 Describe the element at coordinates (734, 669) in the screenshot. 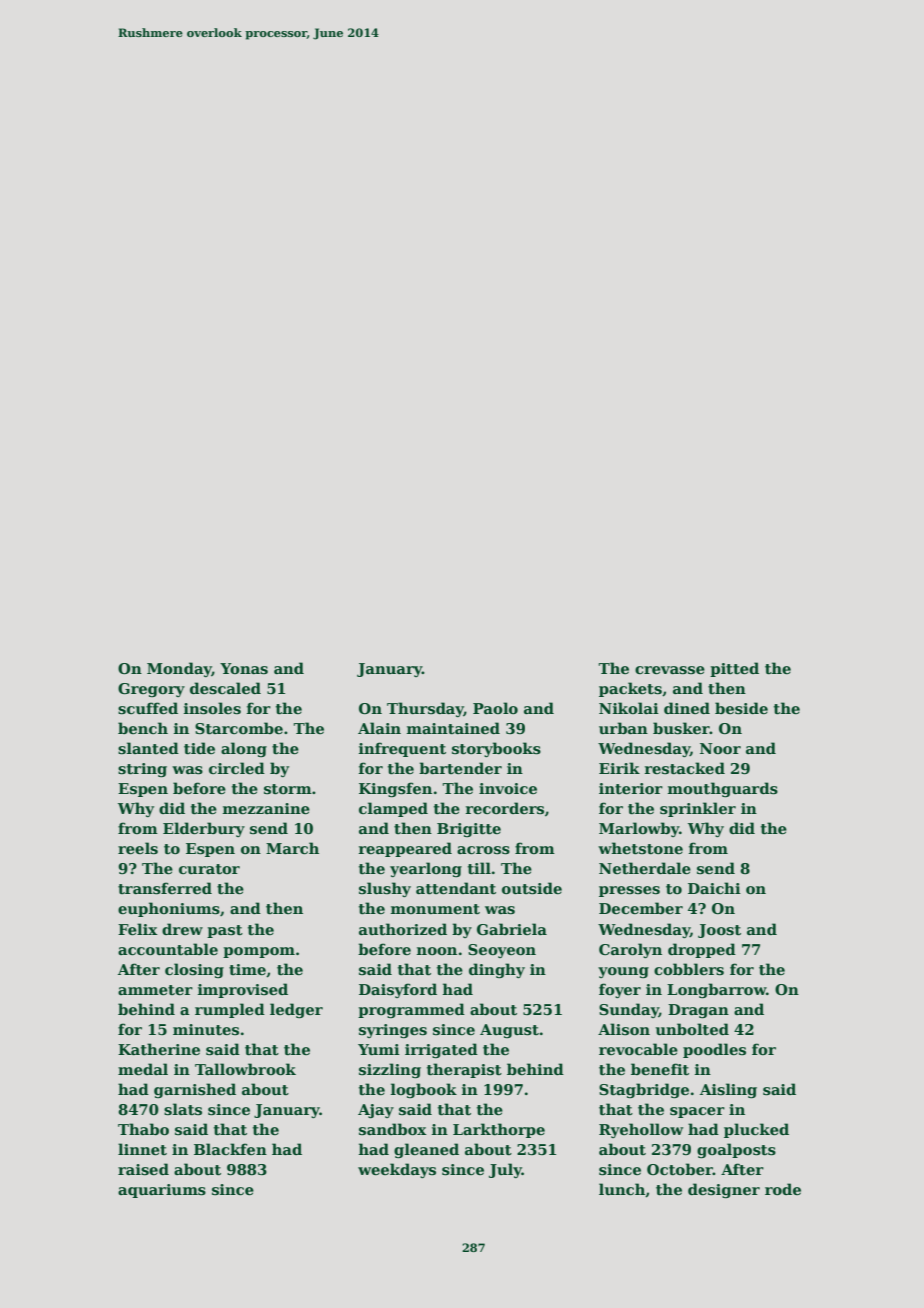

I see `pitted` at that location.
